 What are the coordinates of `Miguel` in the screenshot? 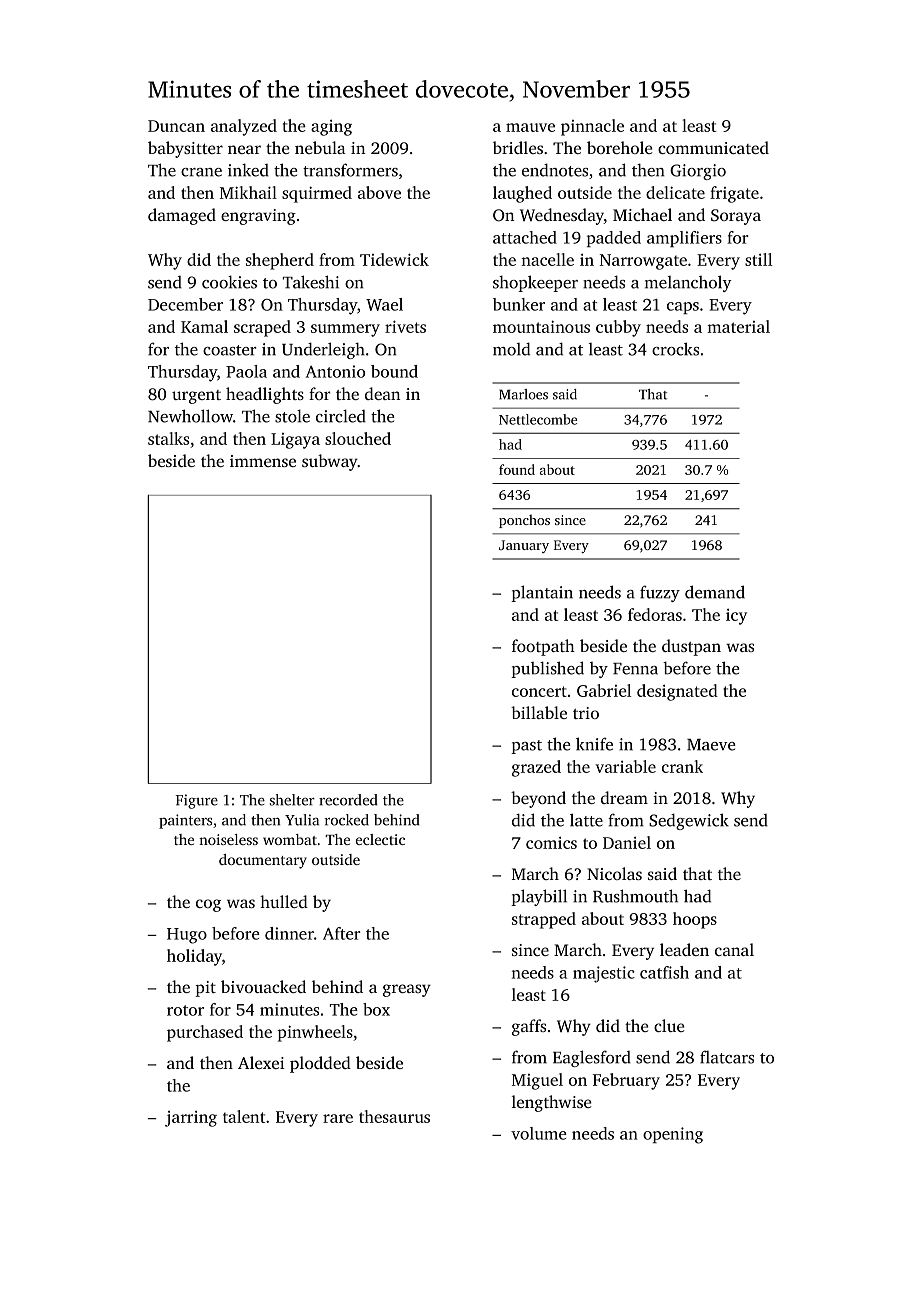 It's located at (537, 1081).
